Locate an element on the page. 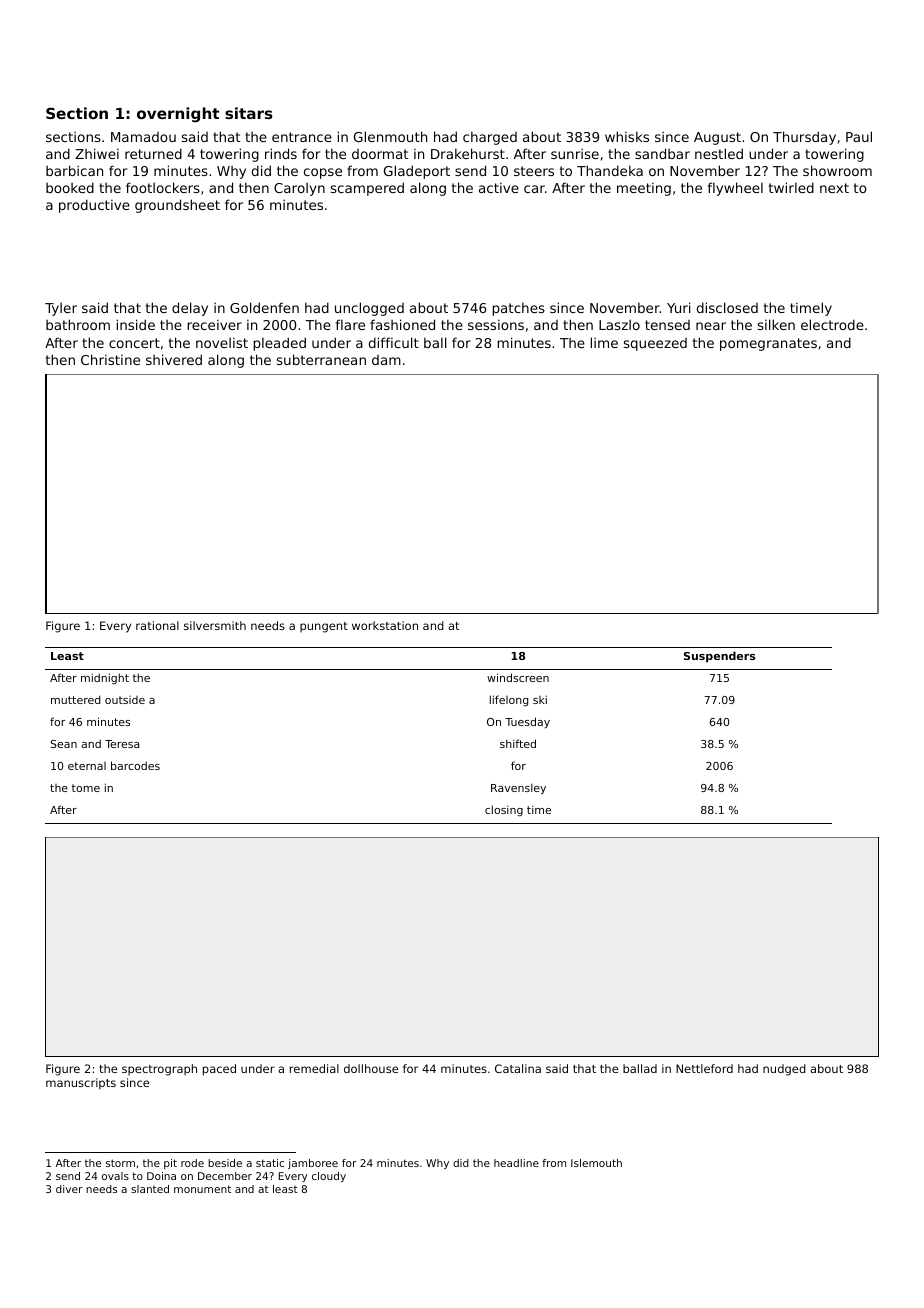  Thursday is located at coordinates (804, 138).
